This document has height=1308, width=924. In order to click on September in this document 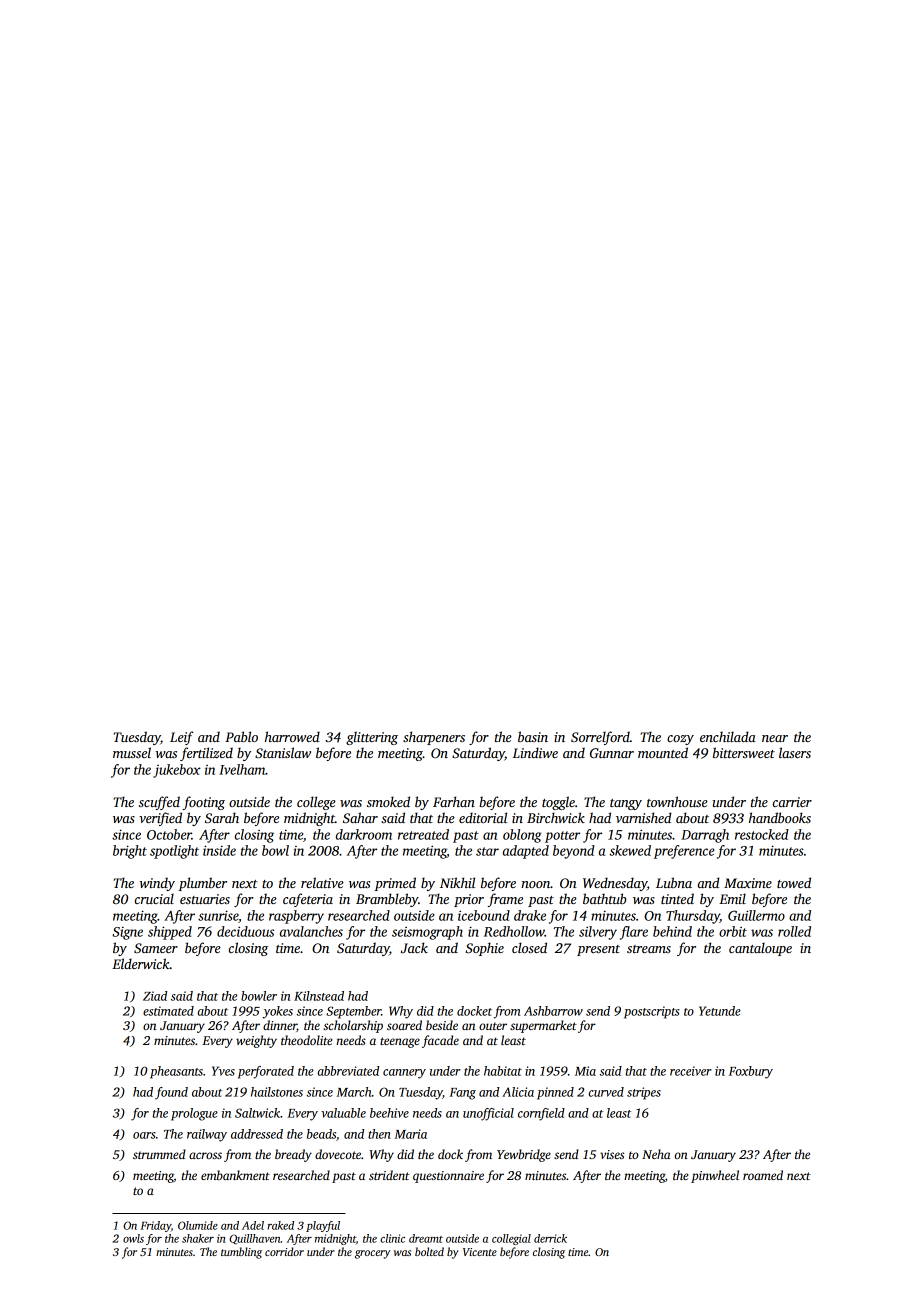, I will do `click(353, 1012)`.
